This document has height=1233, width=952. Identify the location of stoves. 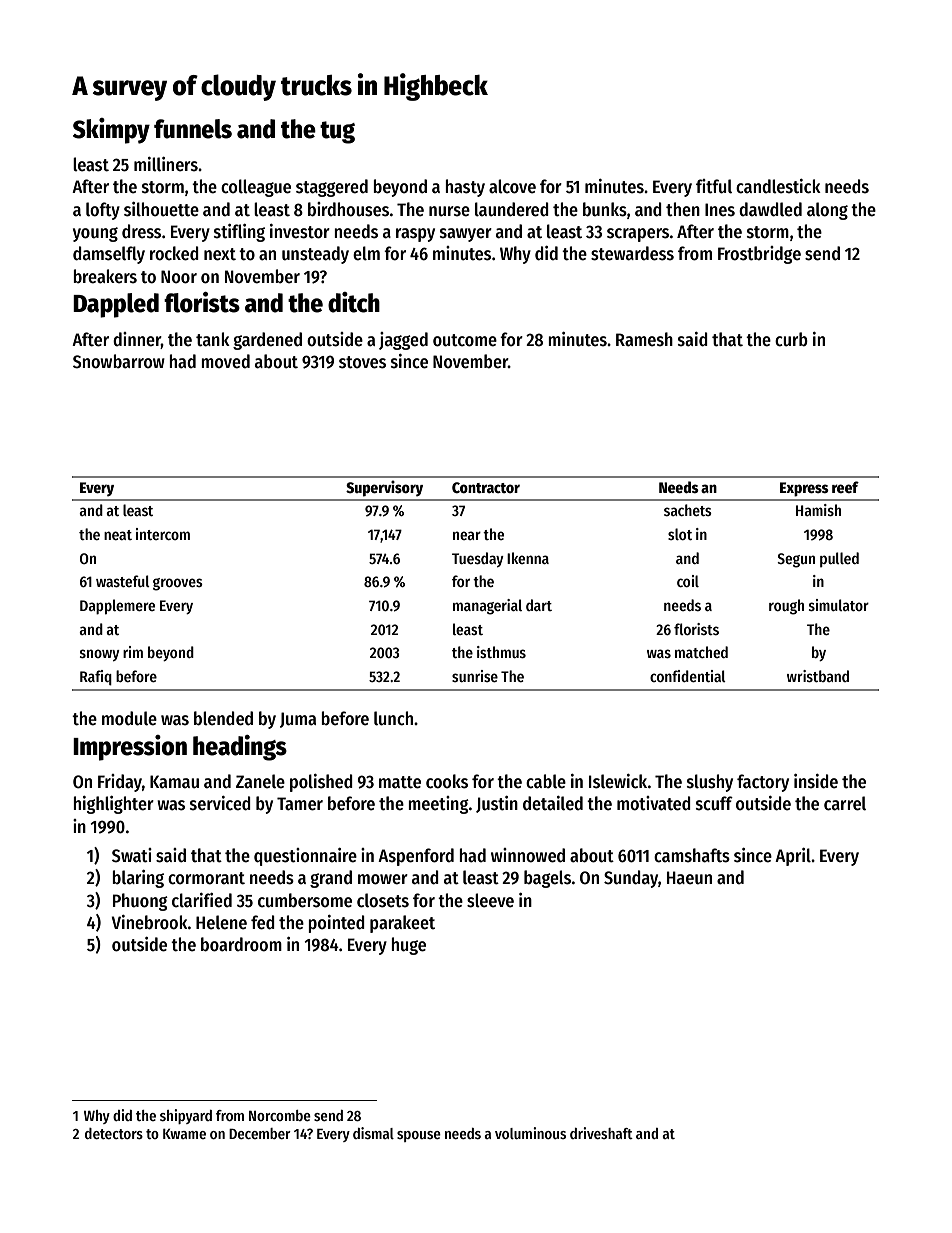
(362, 362).
